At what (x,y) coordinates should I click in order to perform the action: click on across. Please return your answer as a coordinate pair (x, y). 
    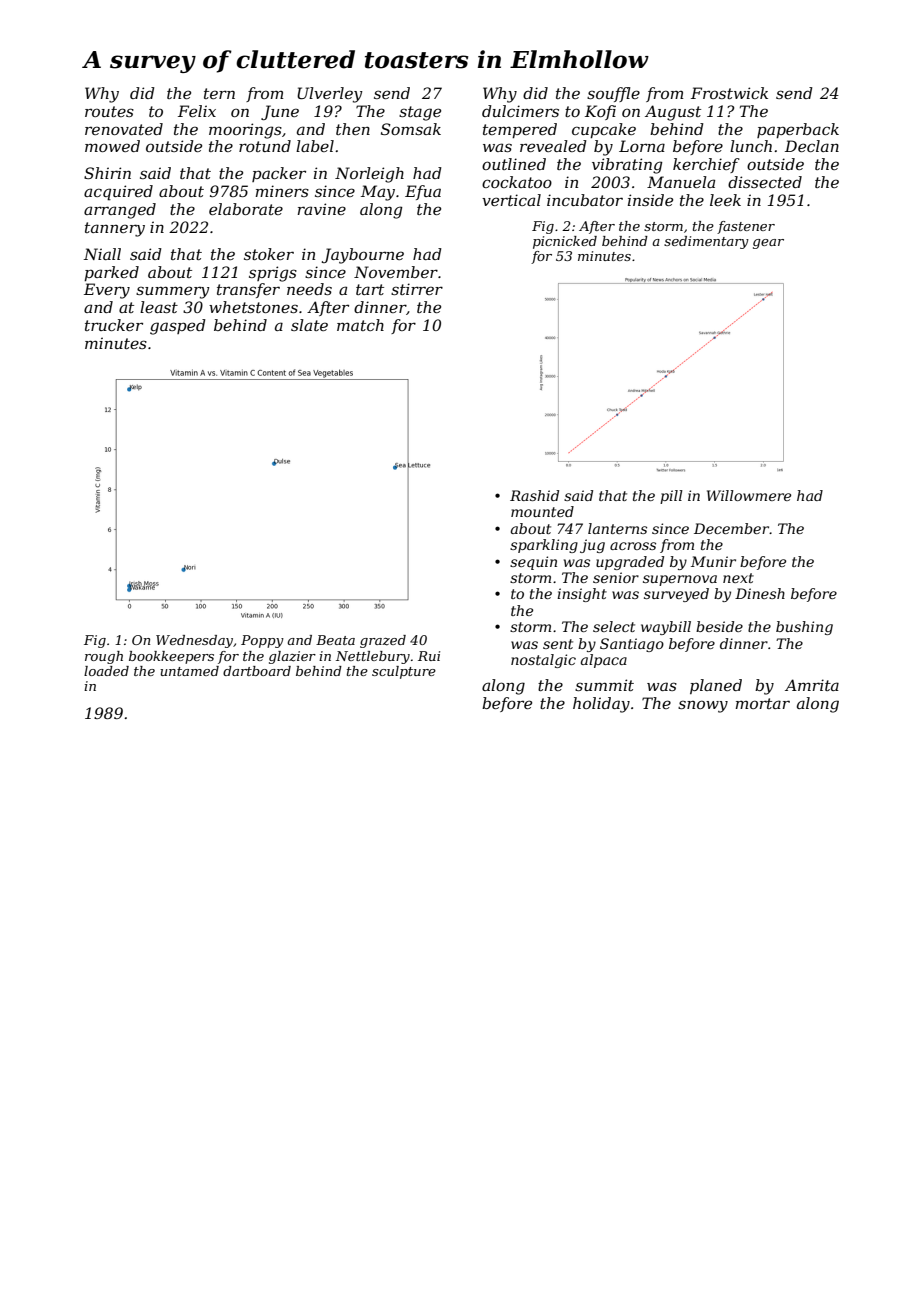
    Looking at the image, I should click on (633, 546).
